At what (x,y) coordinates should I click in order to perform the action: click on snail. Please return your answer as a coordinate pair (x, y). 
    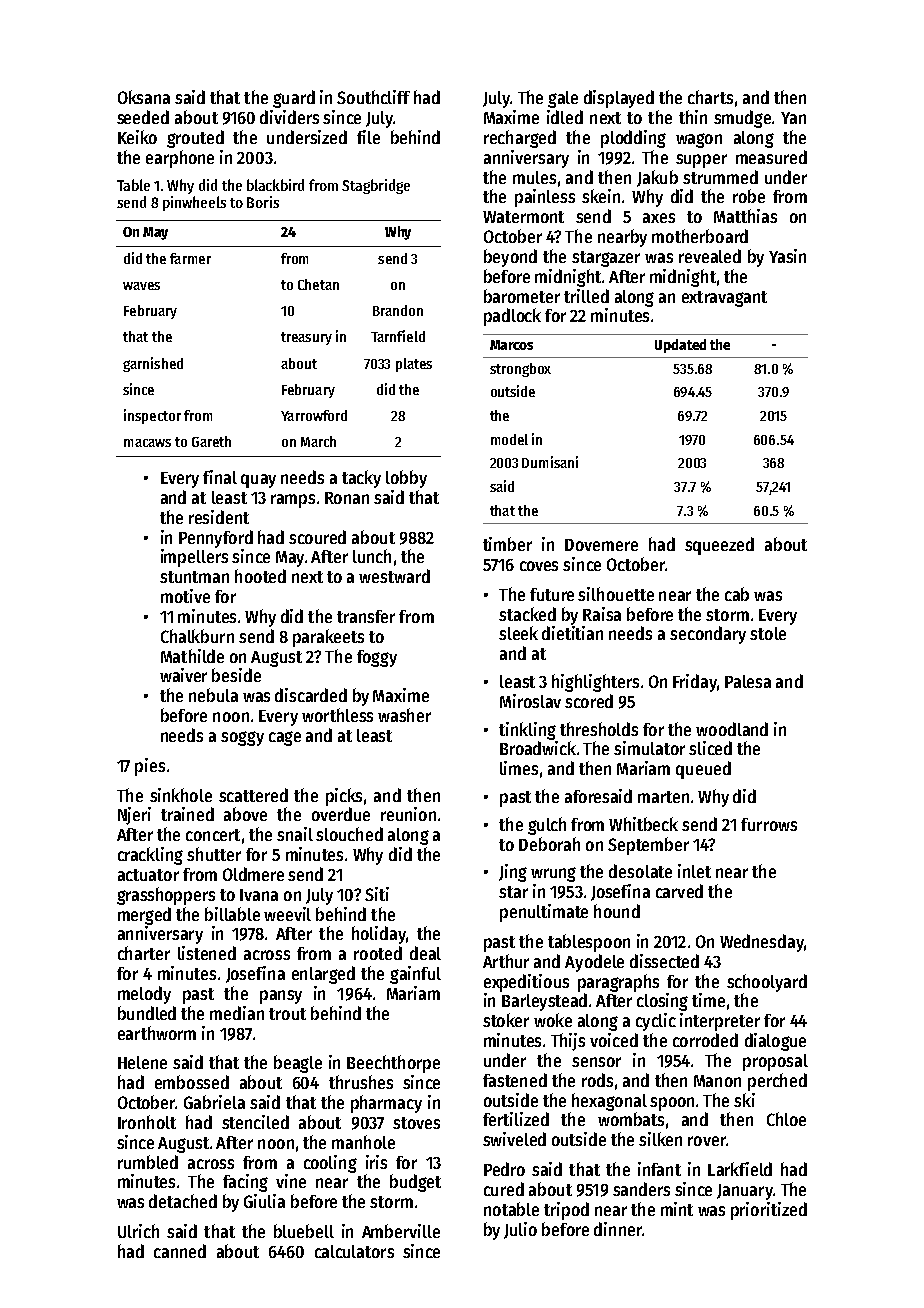
    Looking at the image, I should click on (295, 834).
